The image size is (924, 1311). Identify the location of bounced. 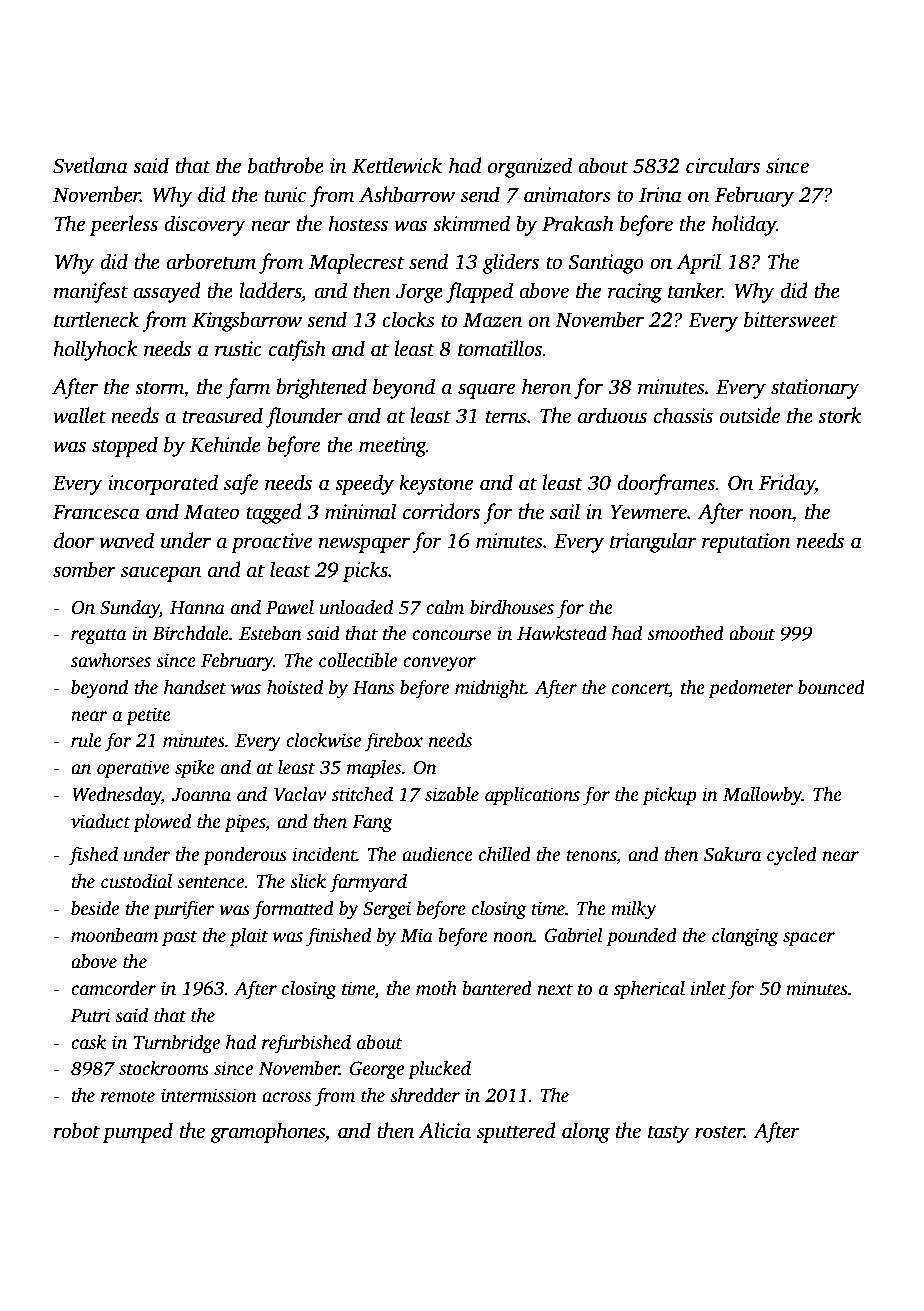
(831, 687).
